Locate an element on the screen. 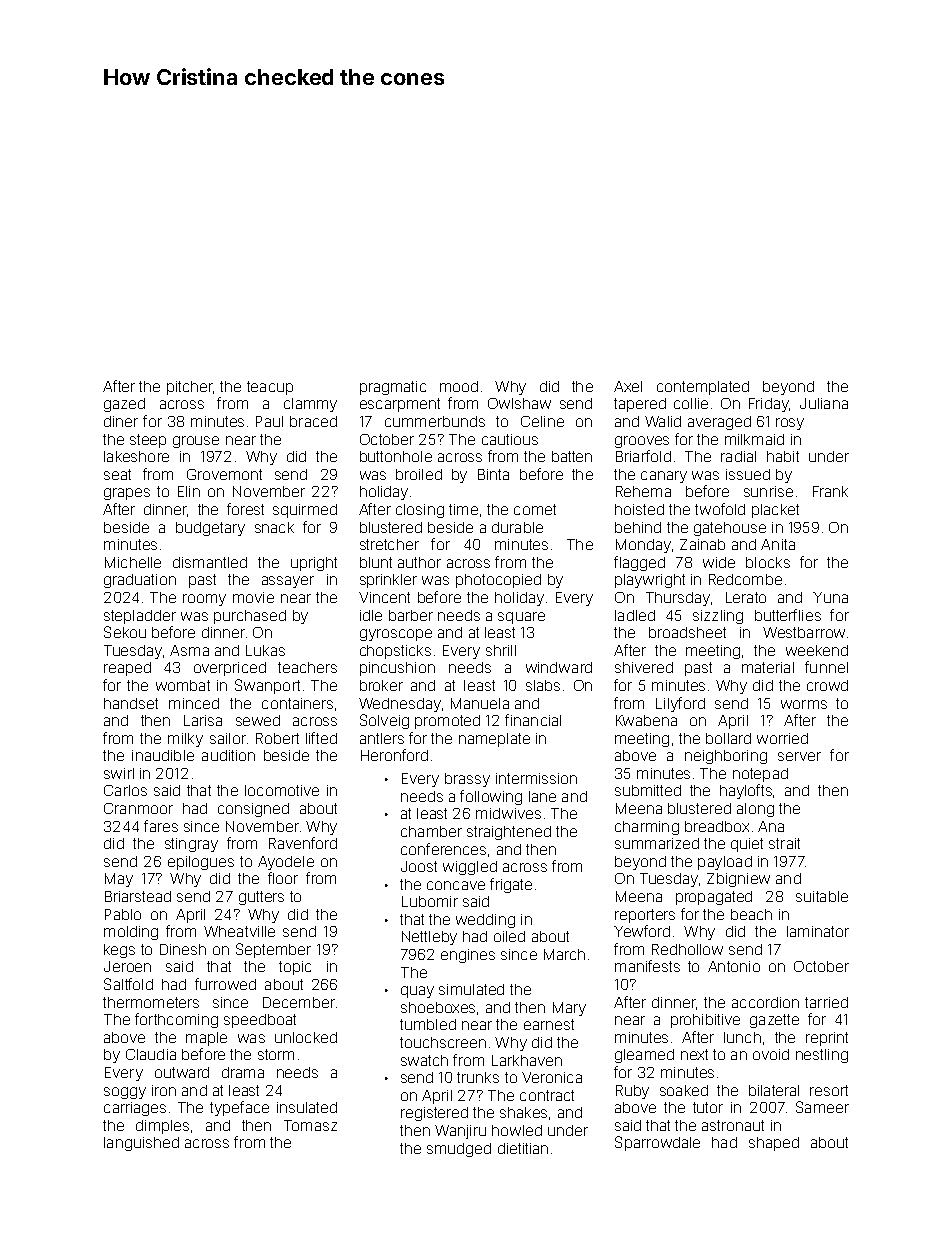 The height and width of the screenshot is (1233, 952). Tomasz is located at coordinates (310, 1125).
